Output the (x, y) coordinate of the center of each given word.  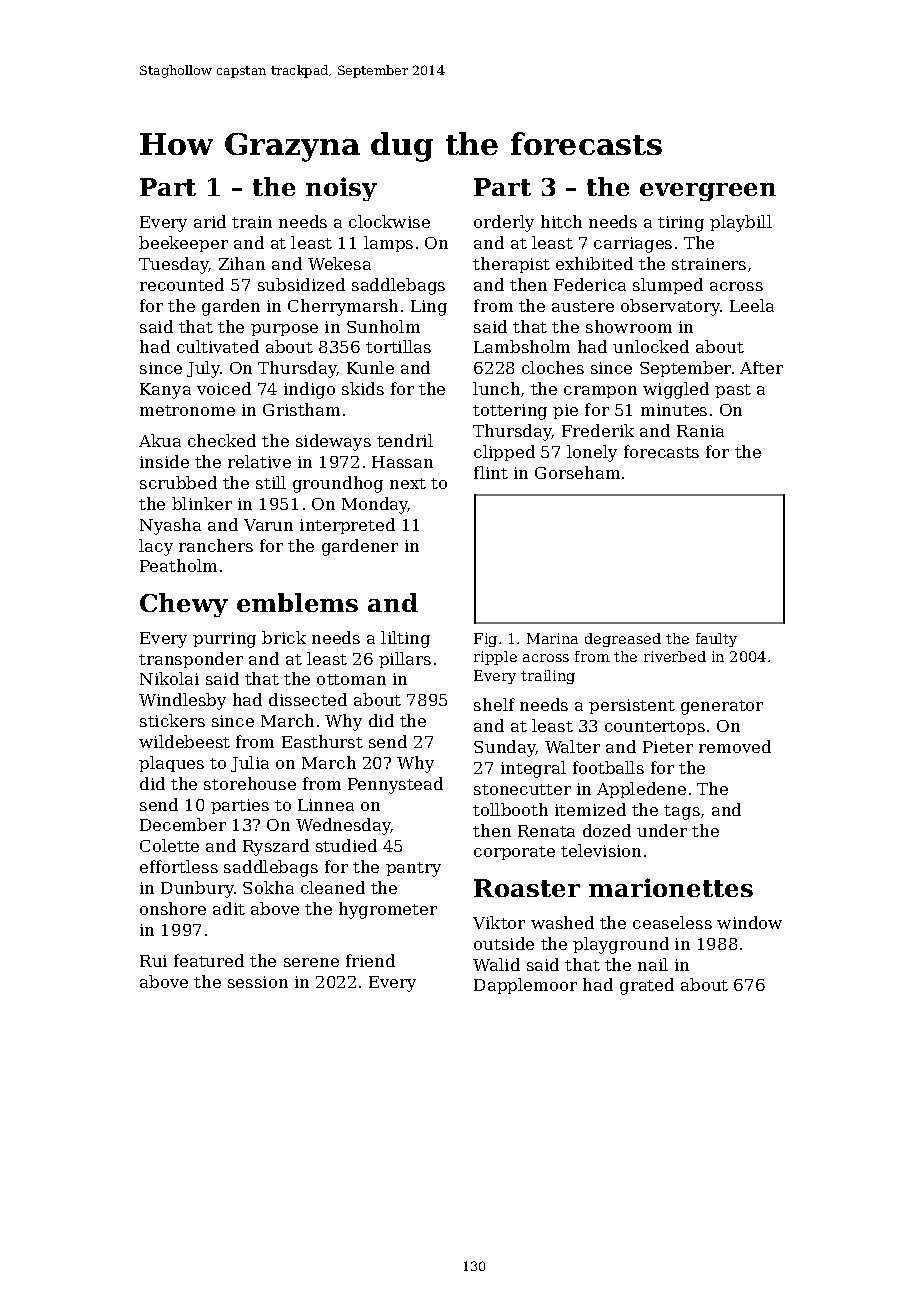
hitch (561, 221)
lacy (156, 547)
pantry (413, 869)
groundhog (338, 484)
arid (210, 221)
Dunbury (197, 889)
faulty (716, 640)
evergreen (708, 192)
